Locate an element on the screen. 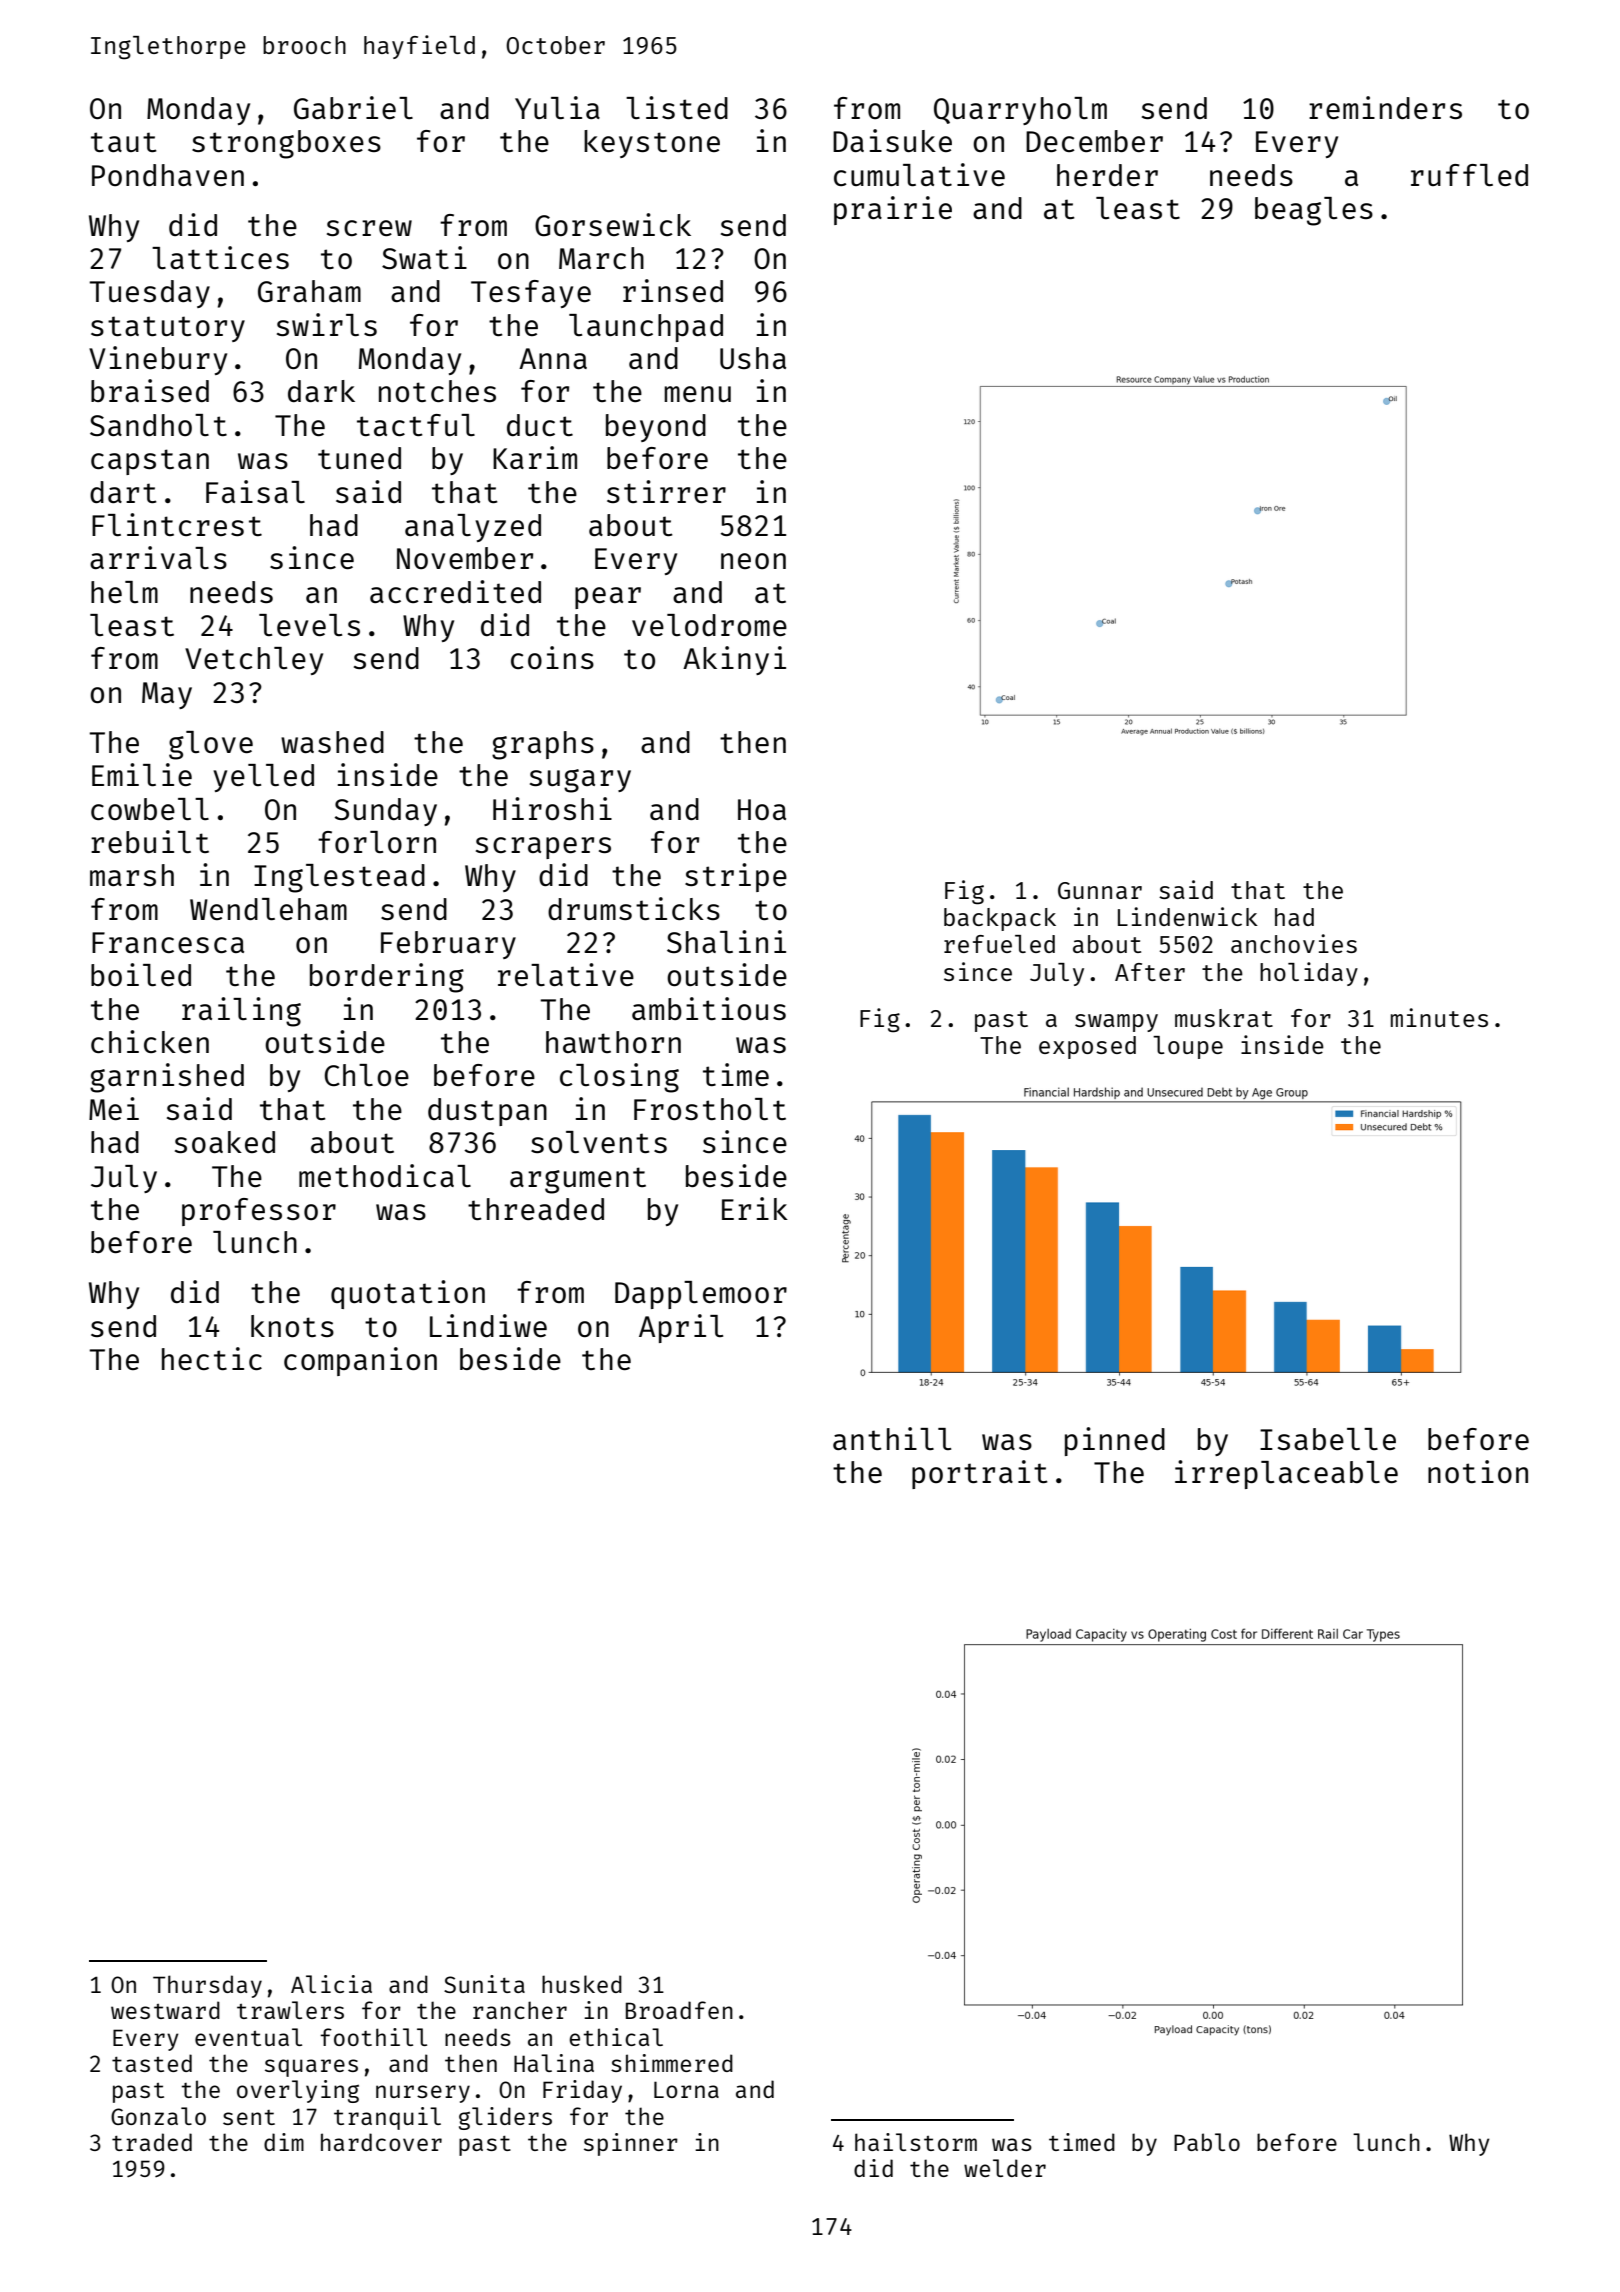  Chloe is located at coordinates (367, 1075).
